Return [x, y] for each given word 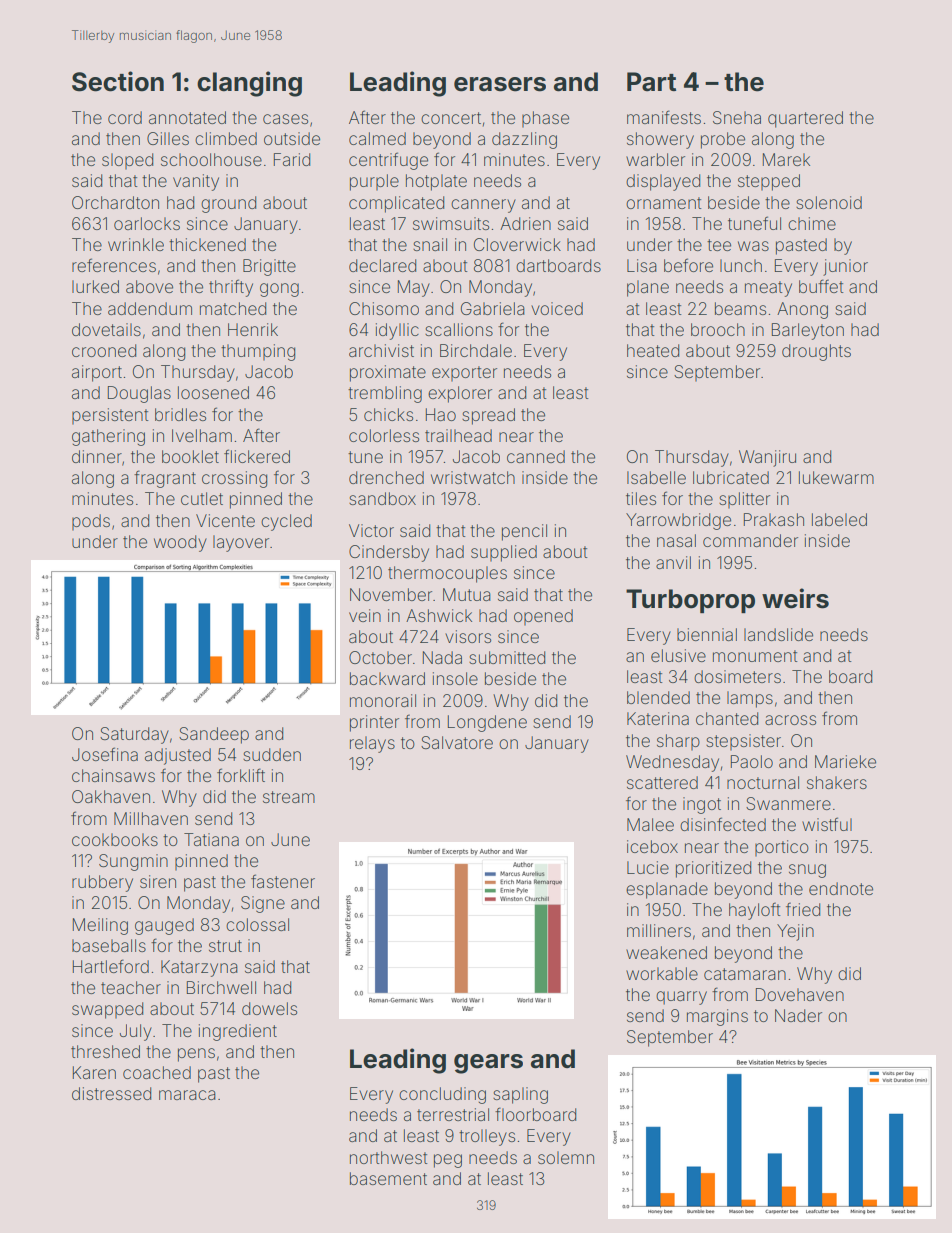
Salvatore [457, 742]
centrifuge [388, 161]
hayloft [755, 911]
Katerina [658, 718]
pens [196, 1055]
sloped [127, 161]
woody [180, 543]
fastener [283, 881]
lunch [741, 265]
